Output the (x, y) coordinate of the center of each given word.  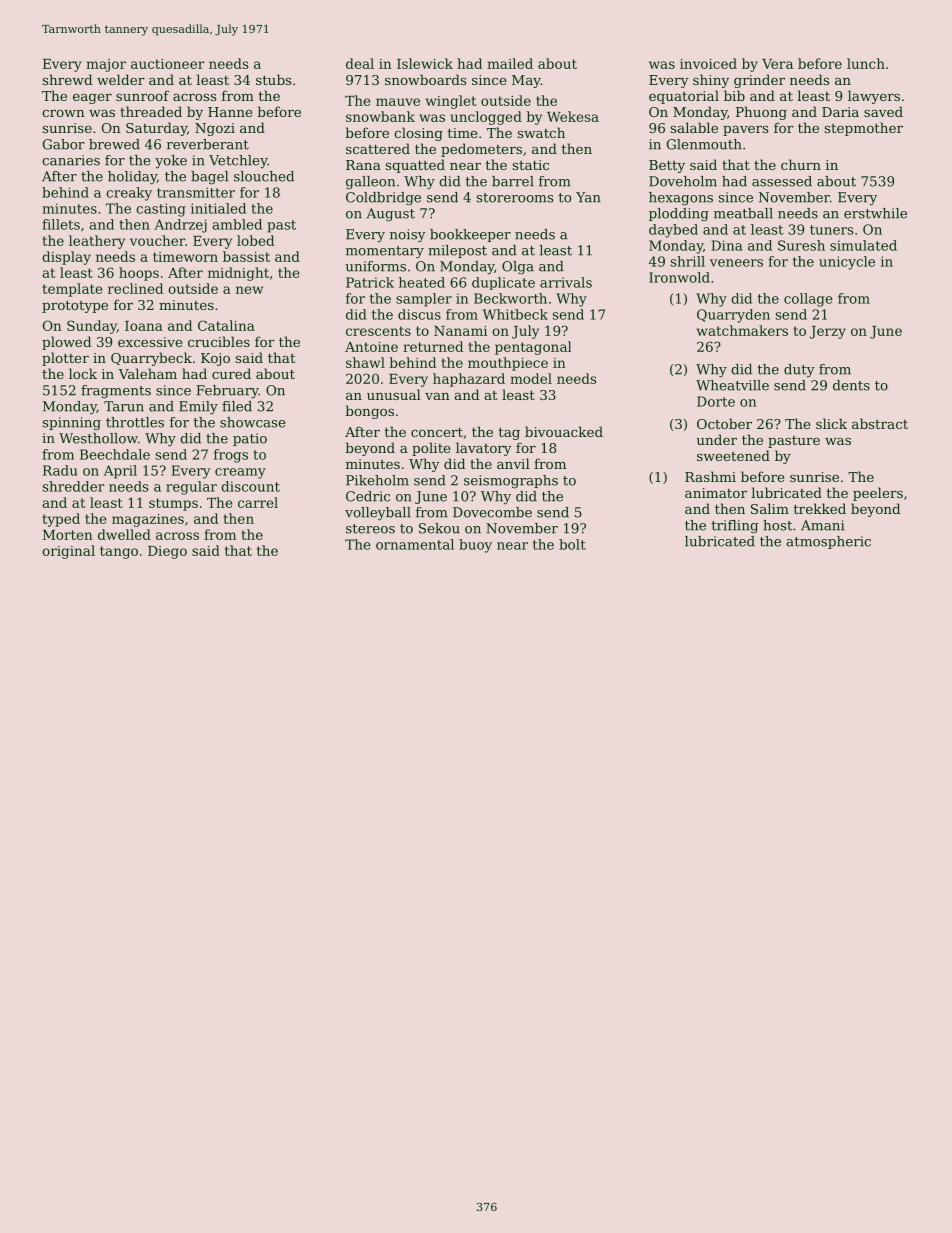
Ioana (144, 326)
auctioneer (168, 64)
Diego (167, 552)
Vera (777, 64)
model (531, 378)
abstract (880, 423)
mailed (510, 63)
